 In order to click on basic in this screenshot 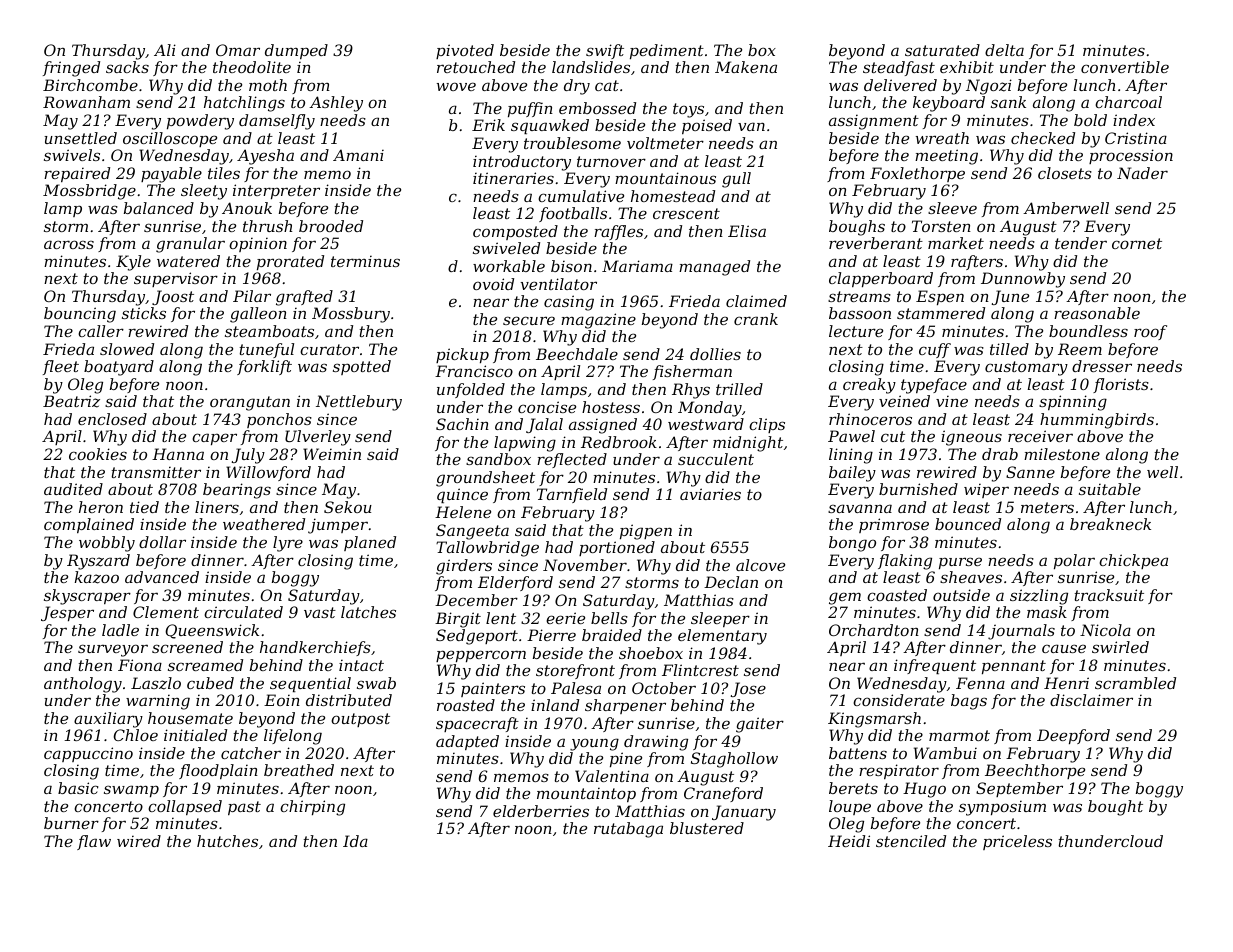, I will do `click(78, 788)`.
